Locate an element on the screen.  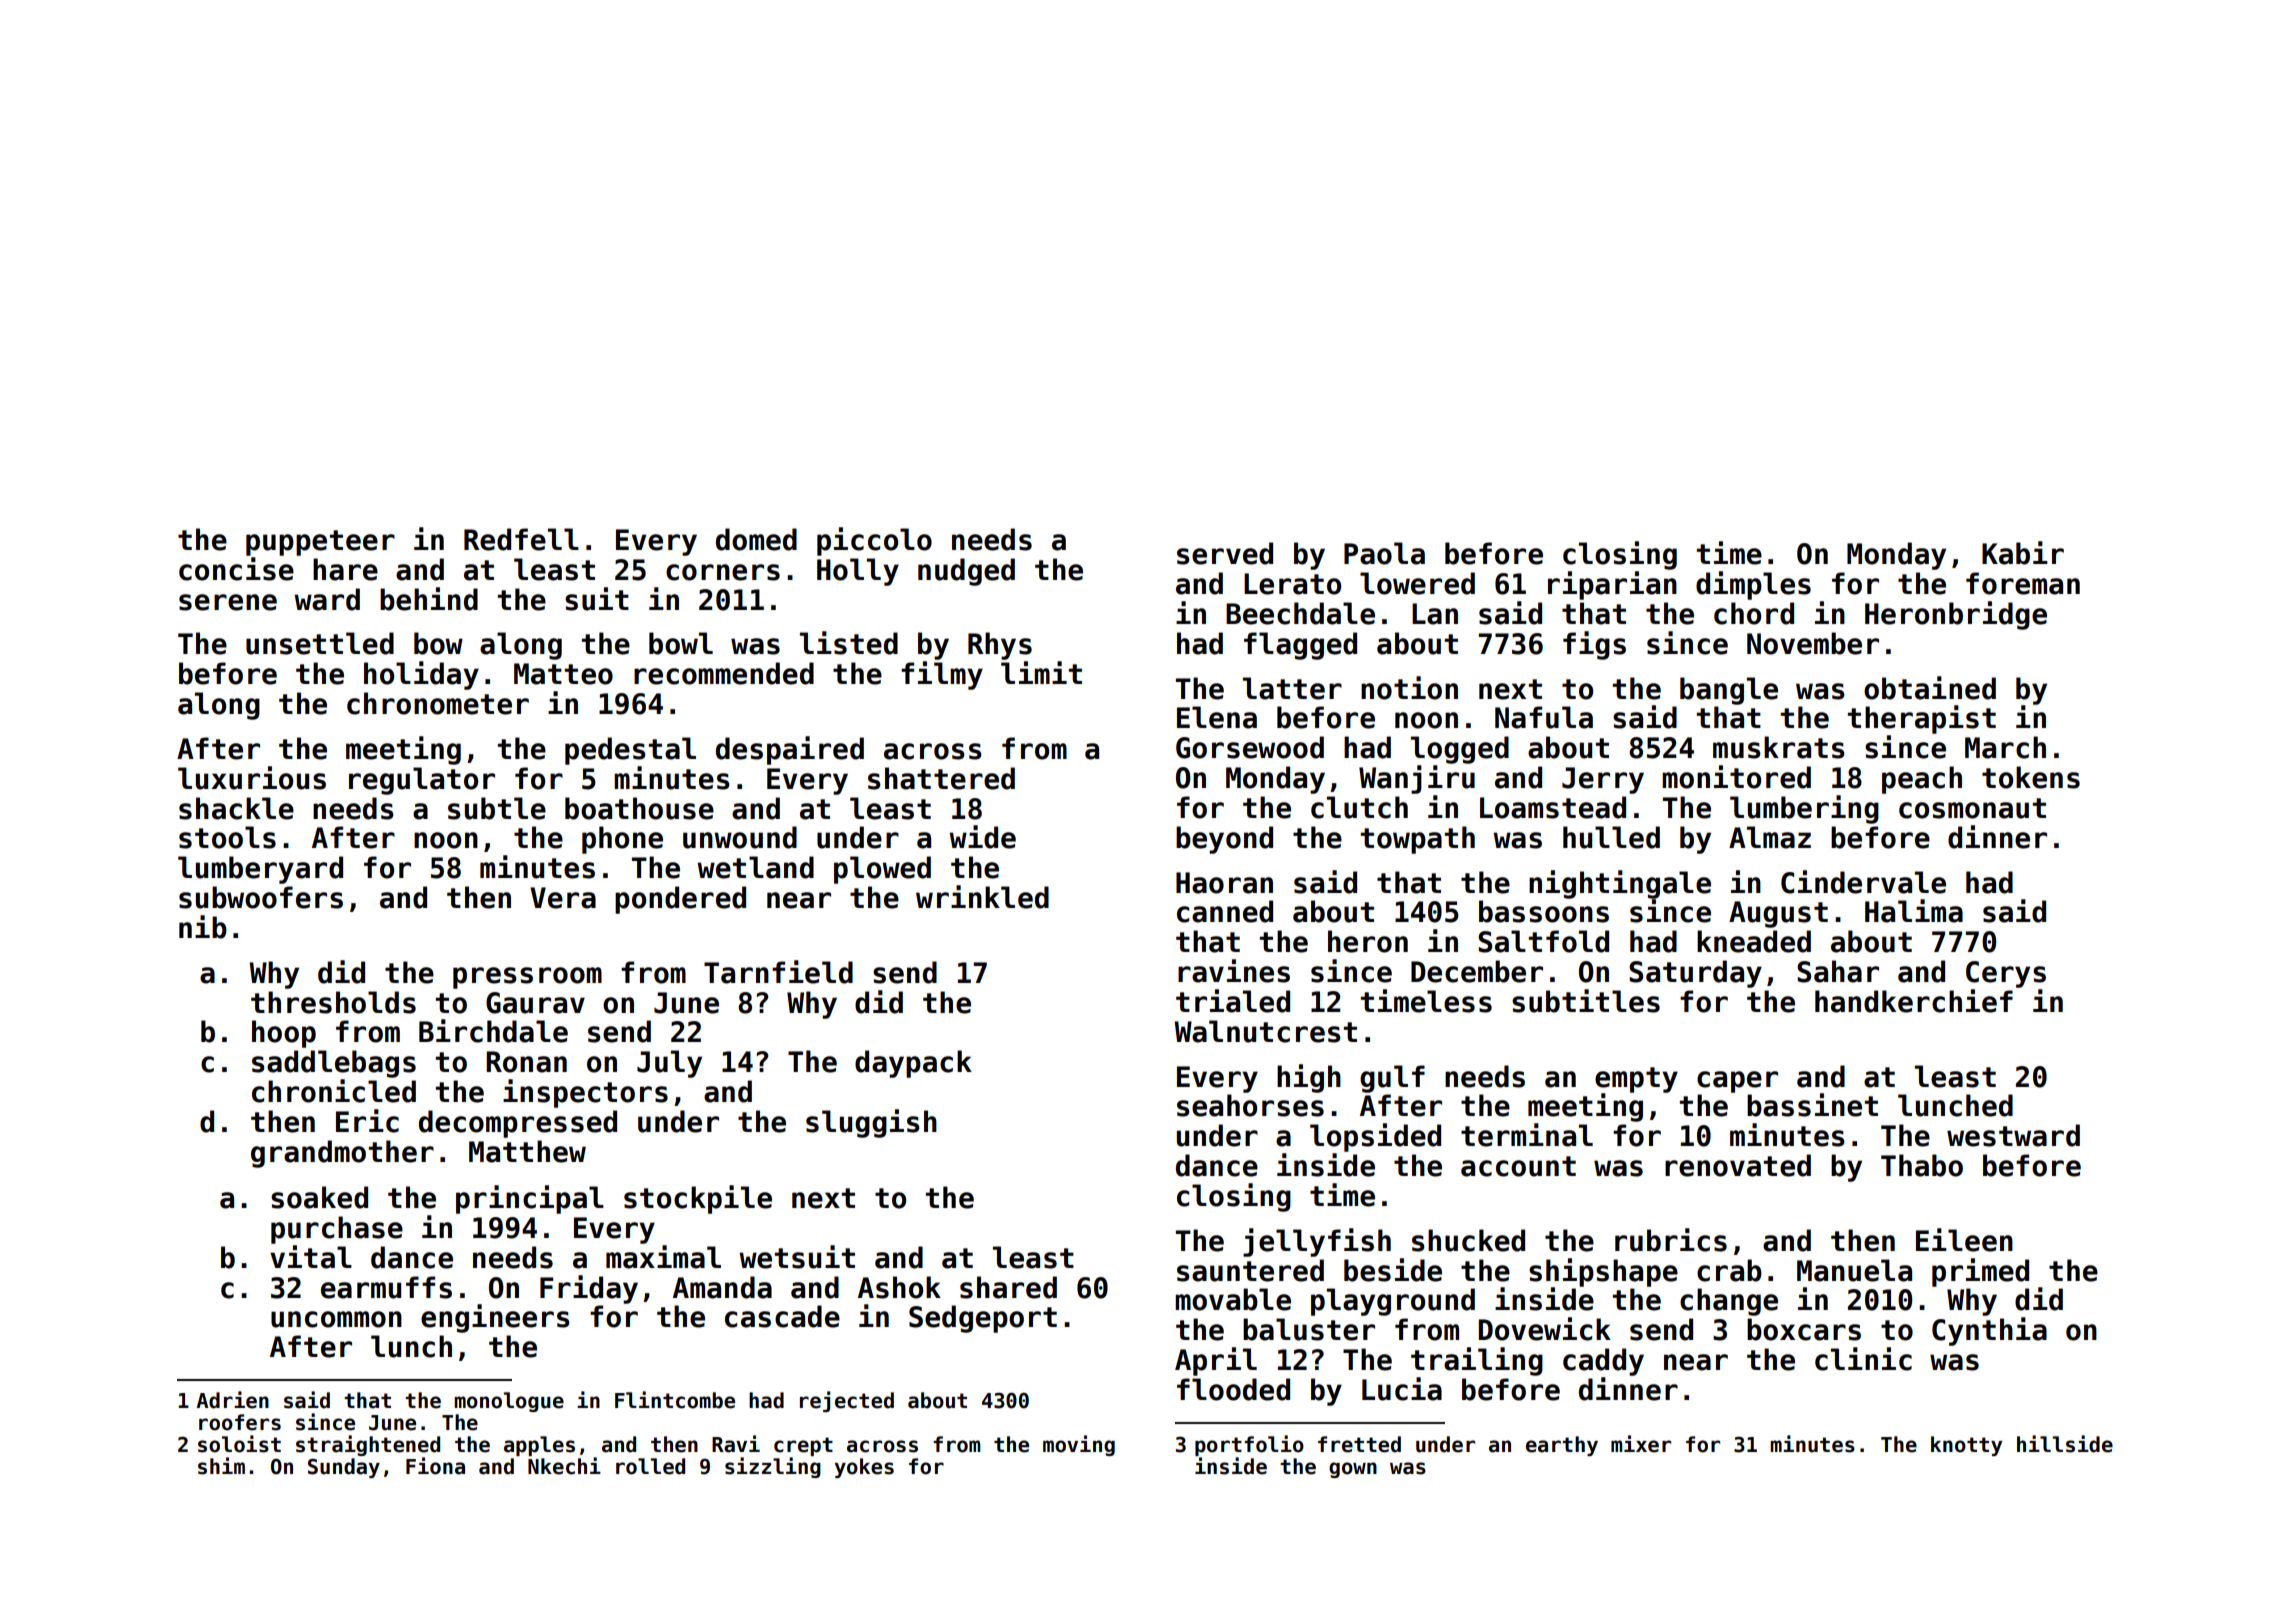
Sunday is located at coordinates (344, 1468).
